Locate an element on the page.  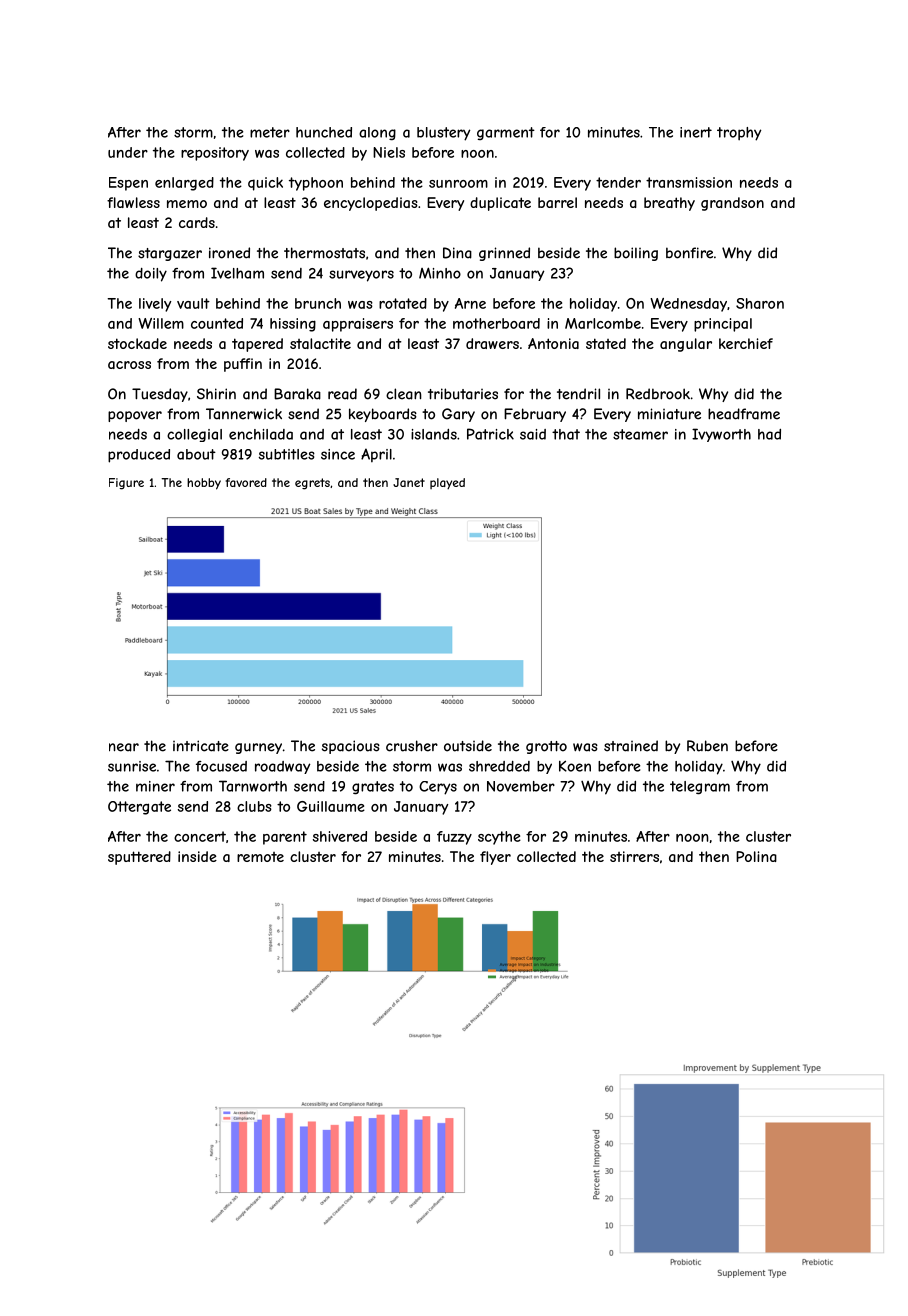
steamer is located at coordinates (640, 434).
